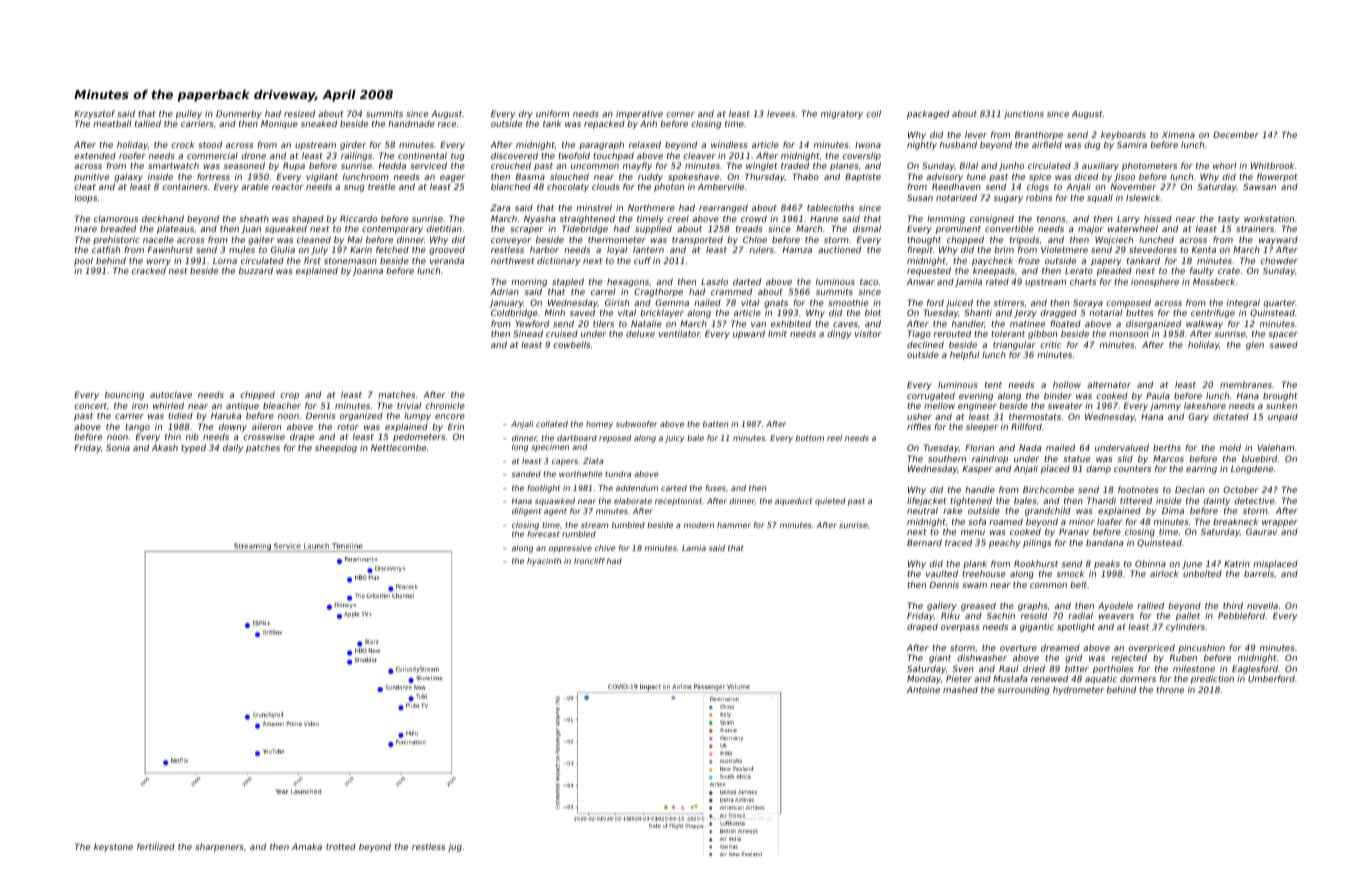 The width and height of the screenshot is (1372, 887). I want to click on sheepdog, so click(336, 448).
